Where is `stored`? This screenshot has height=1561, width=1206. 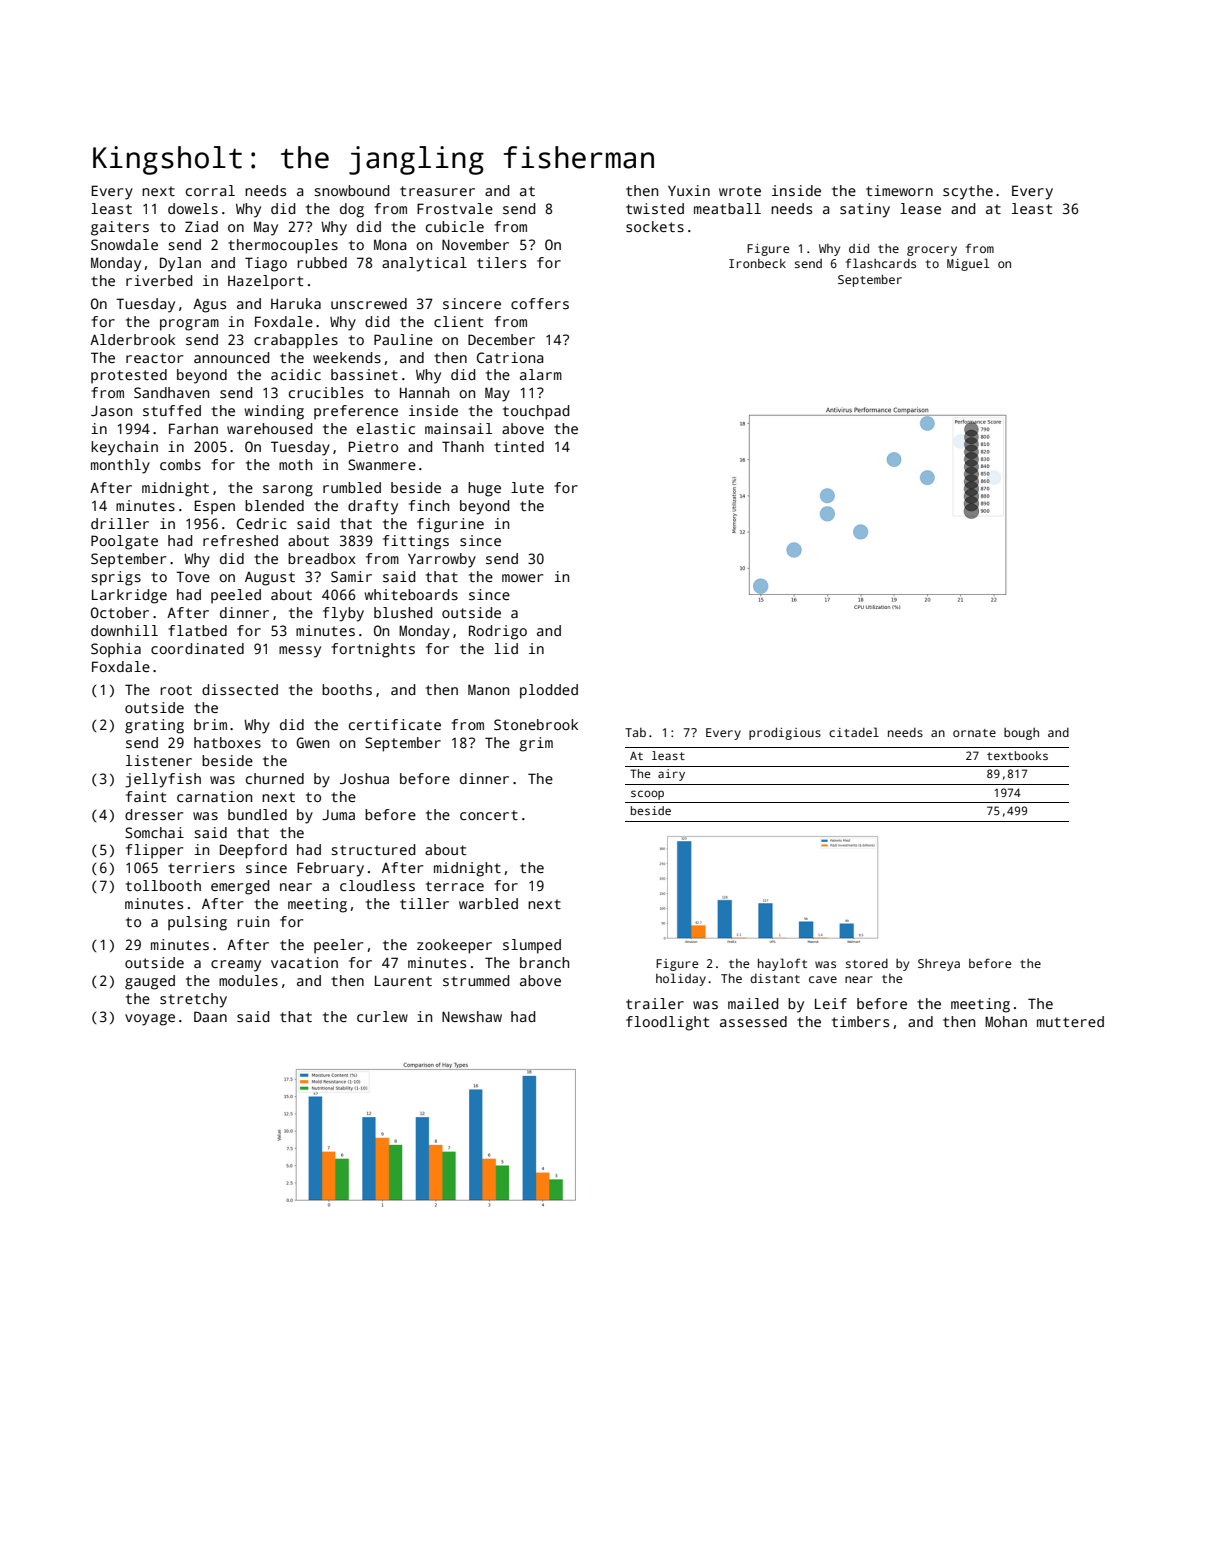 stored is located at coordinates (867, 963).
